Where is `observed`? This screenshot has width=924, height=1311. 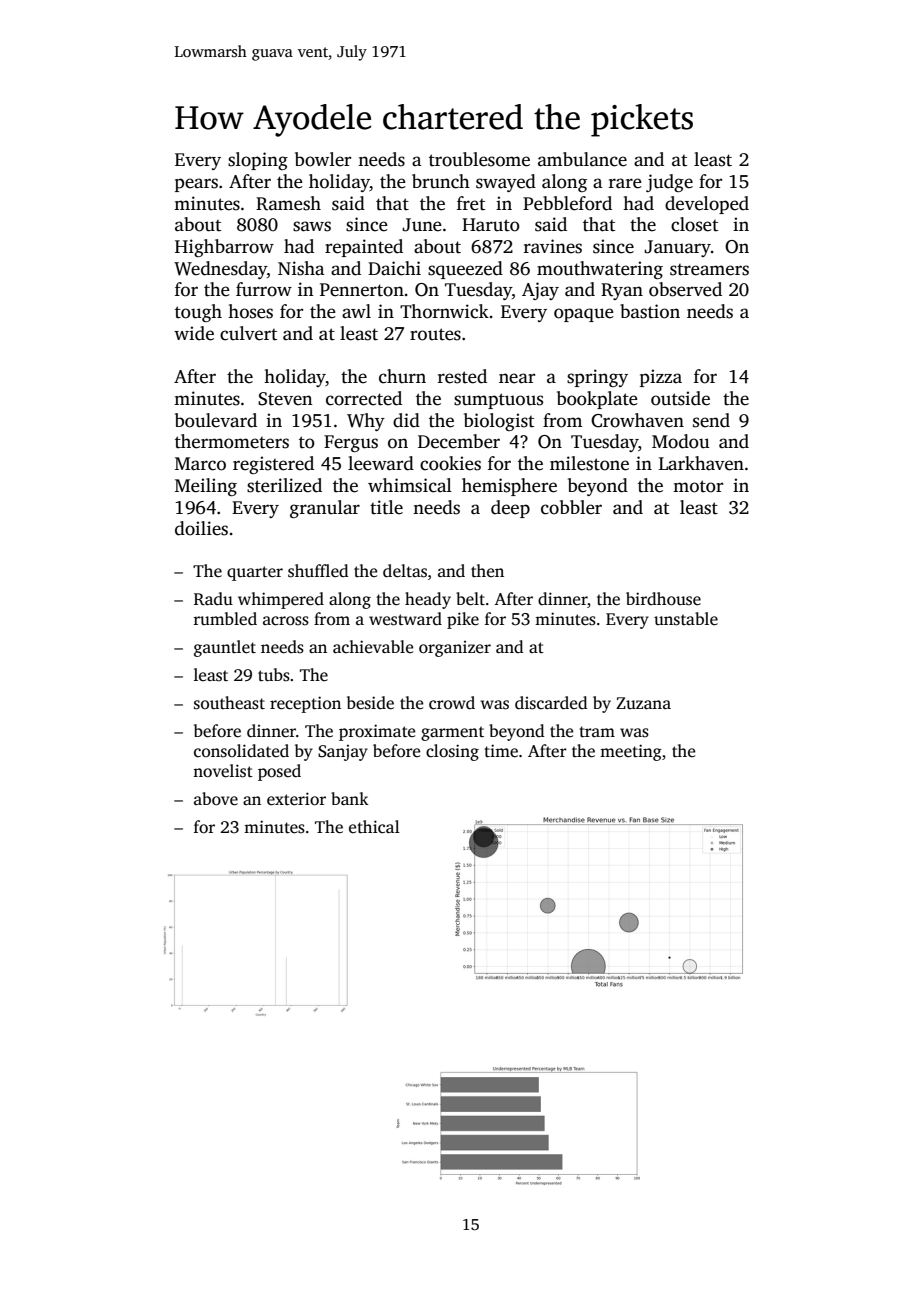
observed is located at coordinates (685, 289).
